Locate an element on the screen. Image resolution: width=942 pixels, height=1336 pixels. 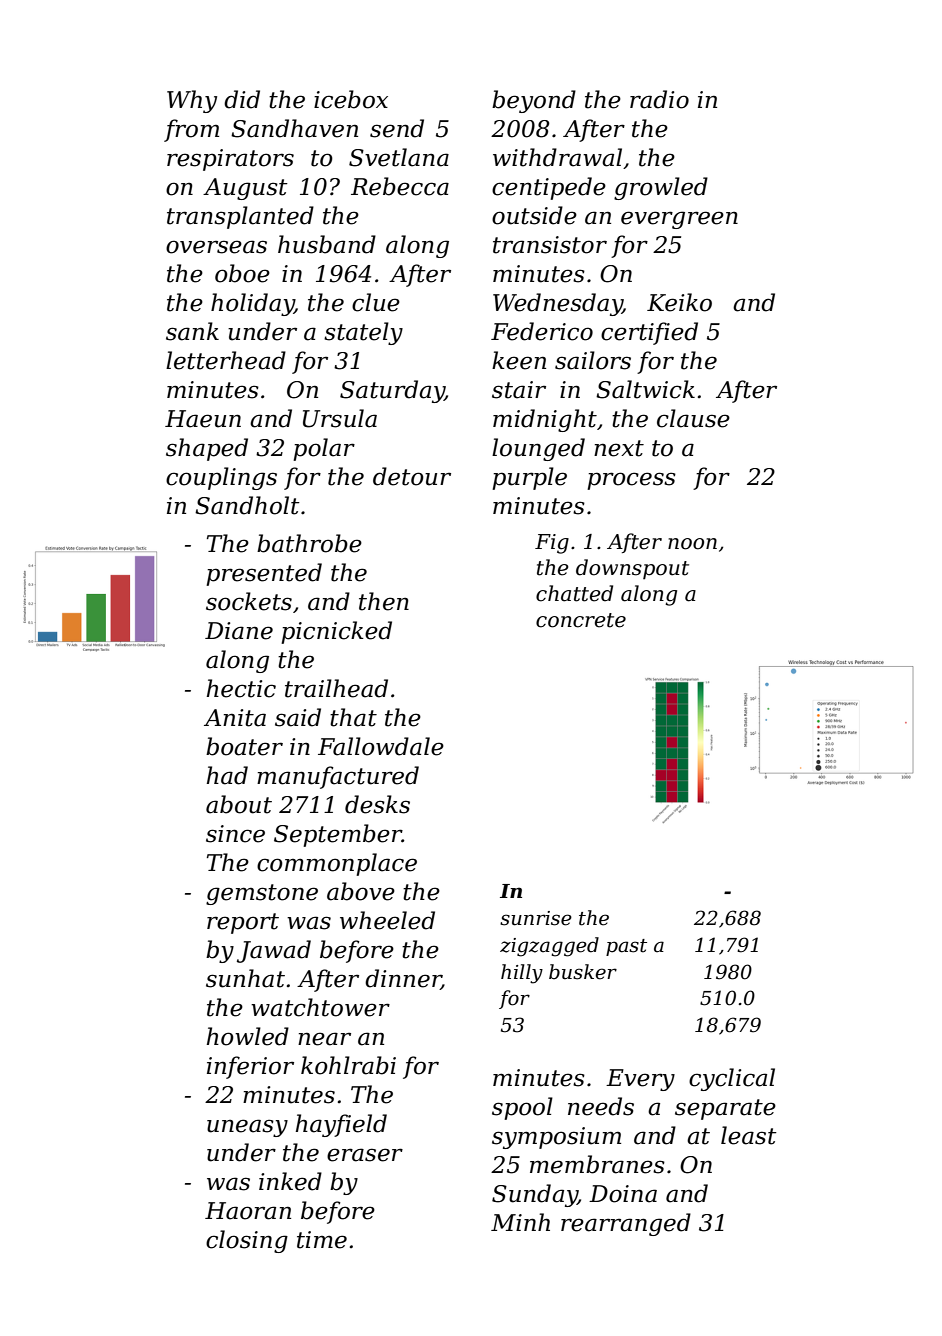
process is located at coordinates (631, 481).
